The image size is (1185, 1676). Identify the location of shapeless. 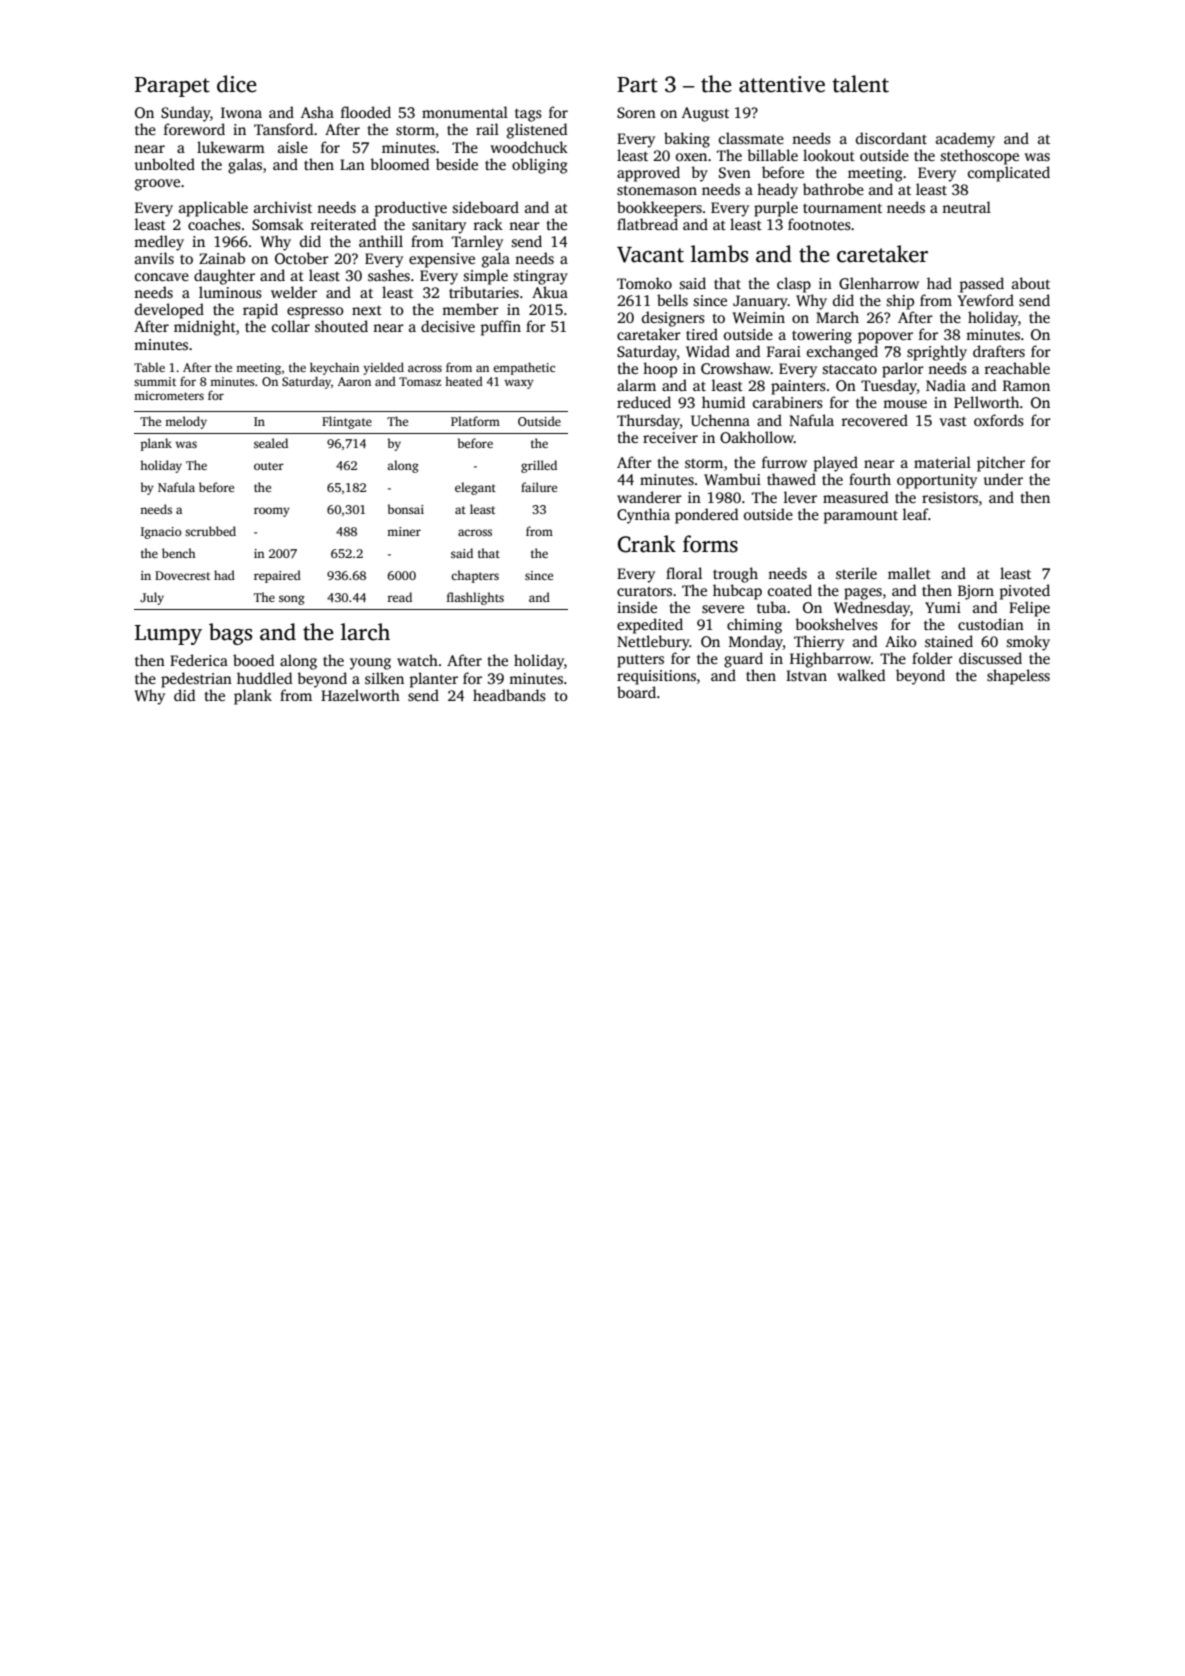
(1018, 677).
